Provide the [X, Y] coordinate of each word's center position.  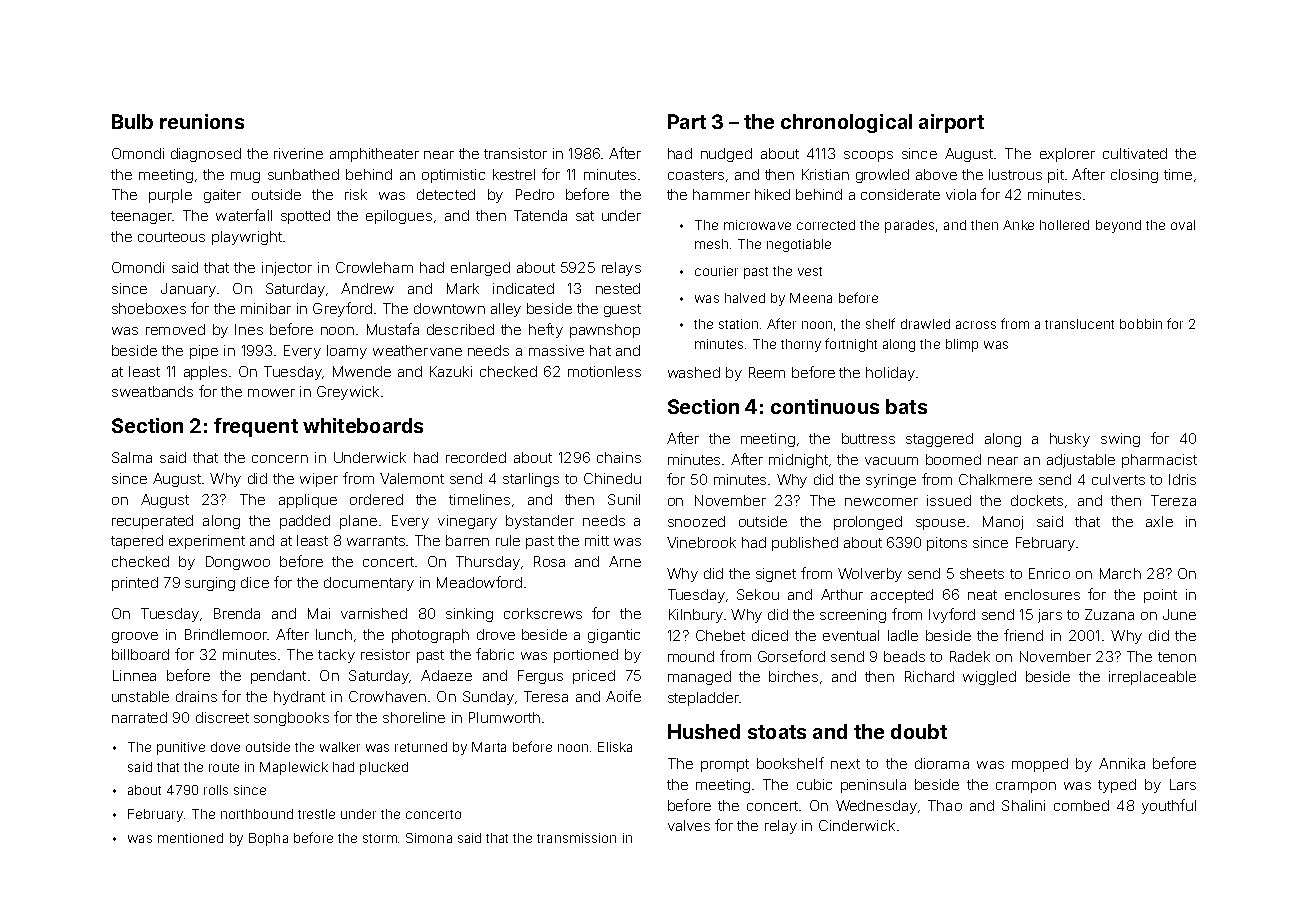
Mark [463, 288]
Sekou [758, 594]
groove [135, 637]
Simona [429, 838]
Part [687, 121]
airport [951, 123]
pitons [947, 544]
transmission [576, 838]
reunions [202, 121]
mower [271, 393]
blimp [962, 345]
